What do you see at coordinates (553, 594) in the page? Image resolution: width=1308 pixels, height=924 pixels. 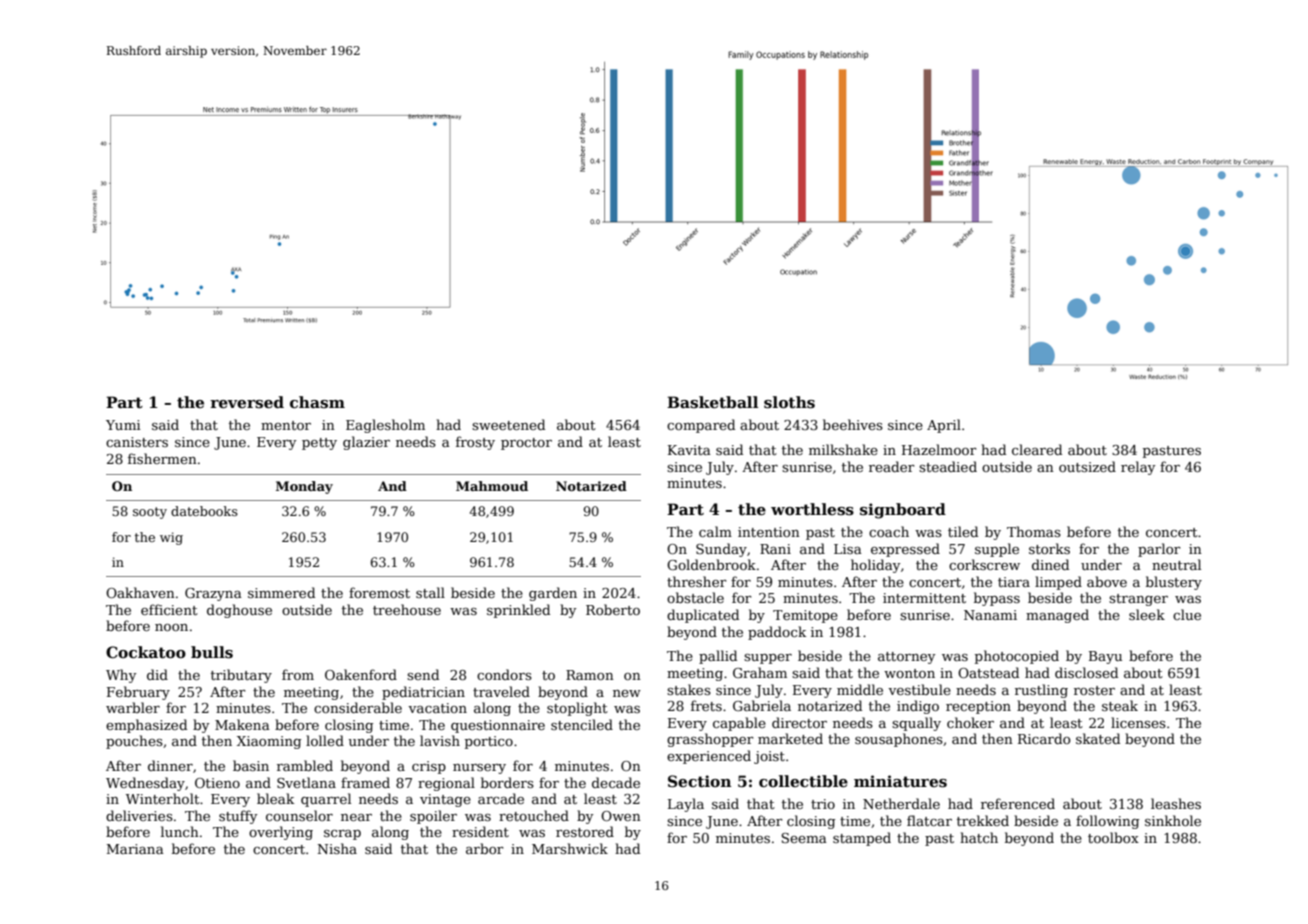 I see `garden` at bounding box center [553, 594].
